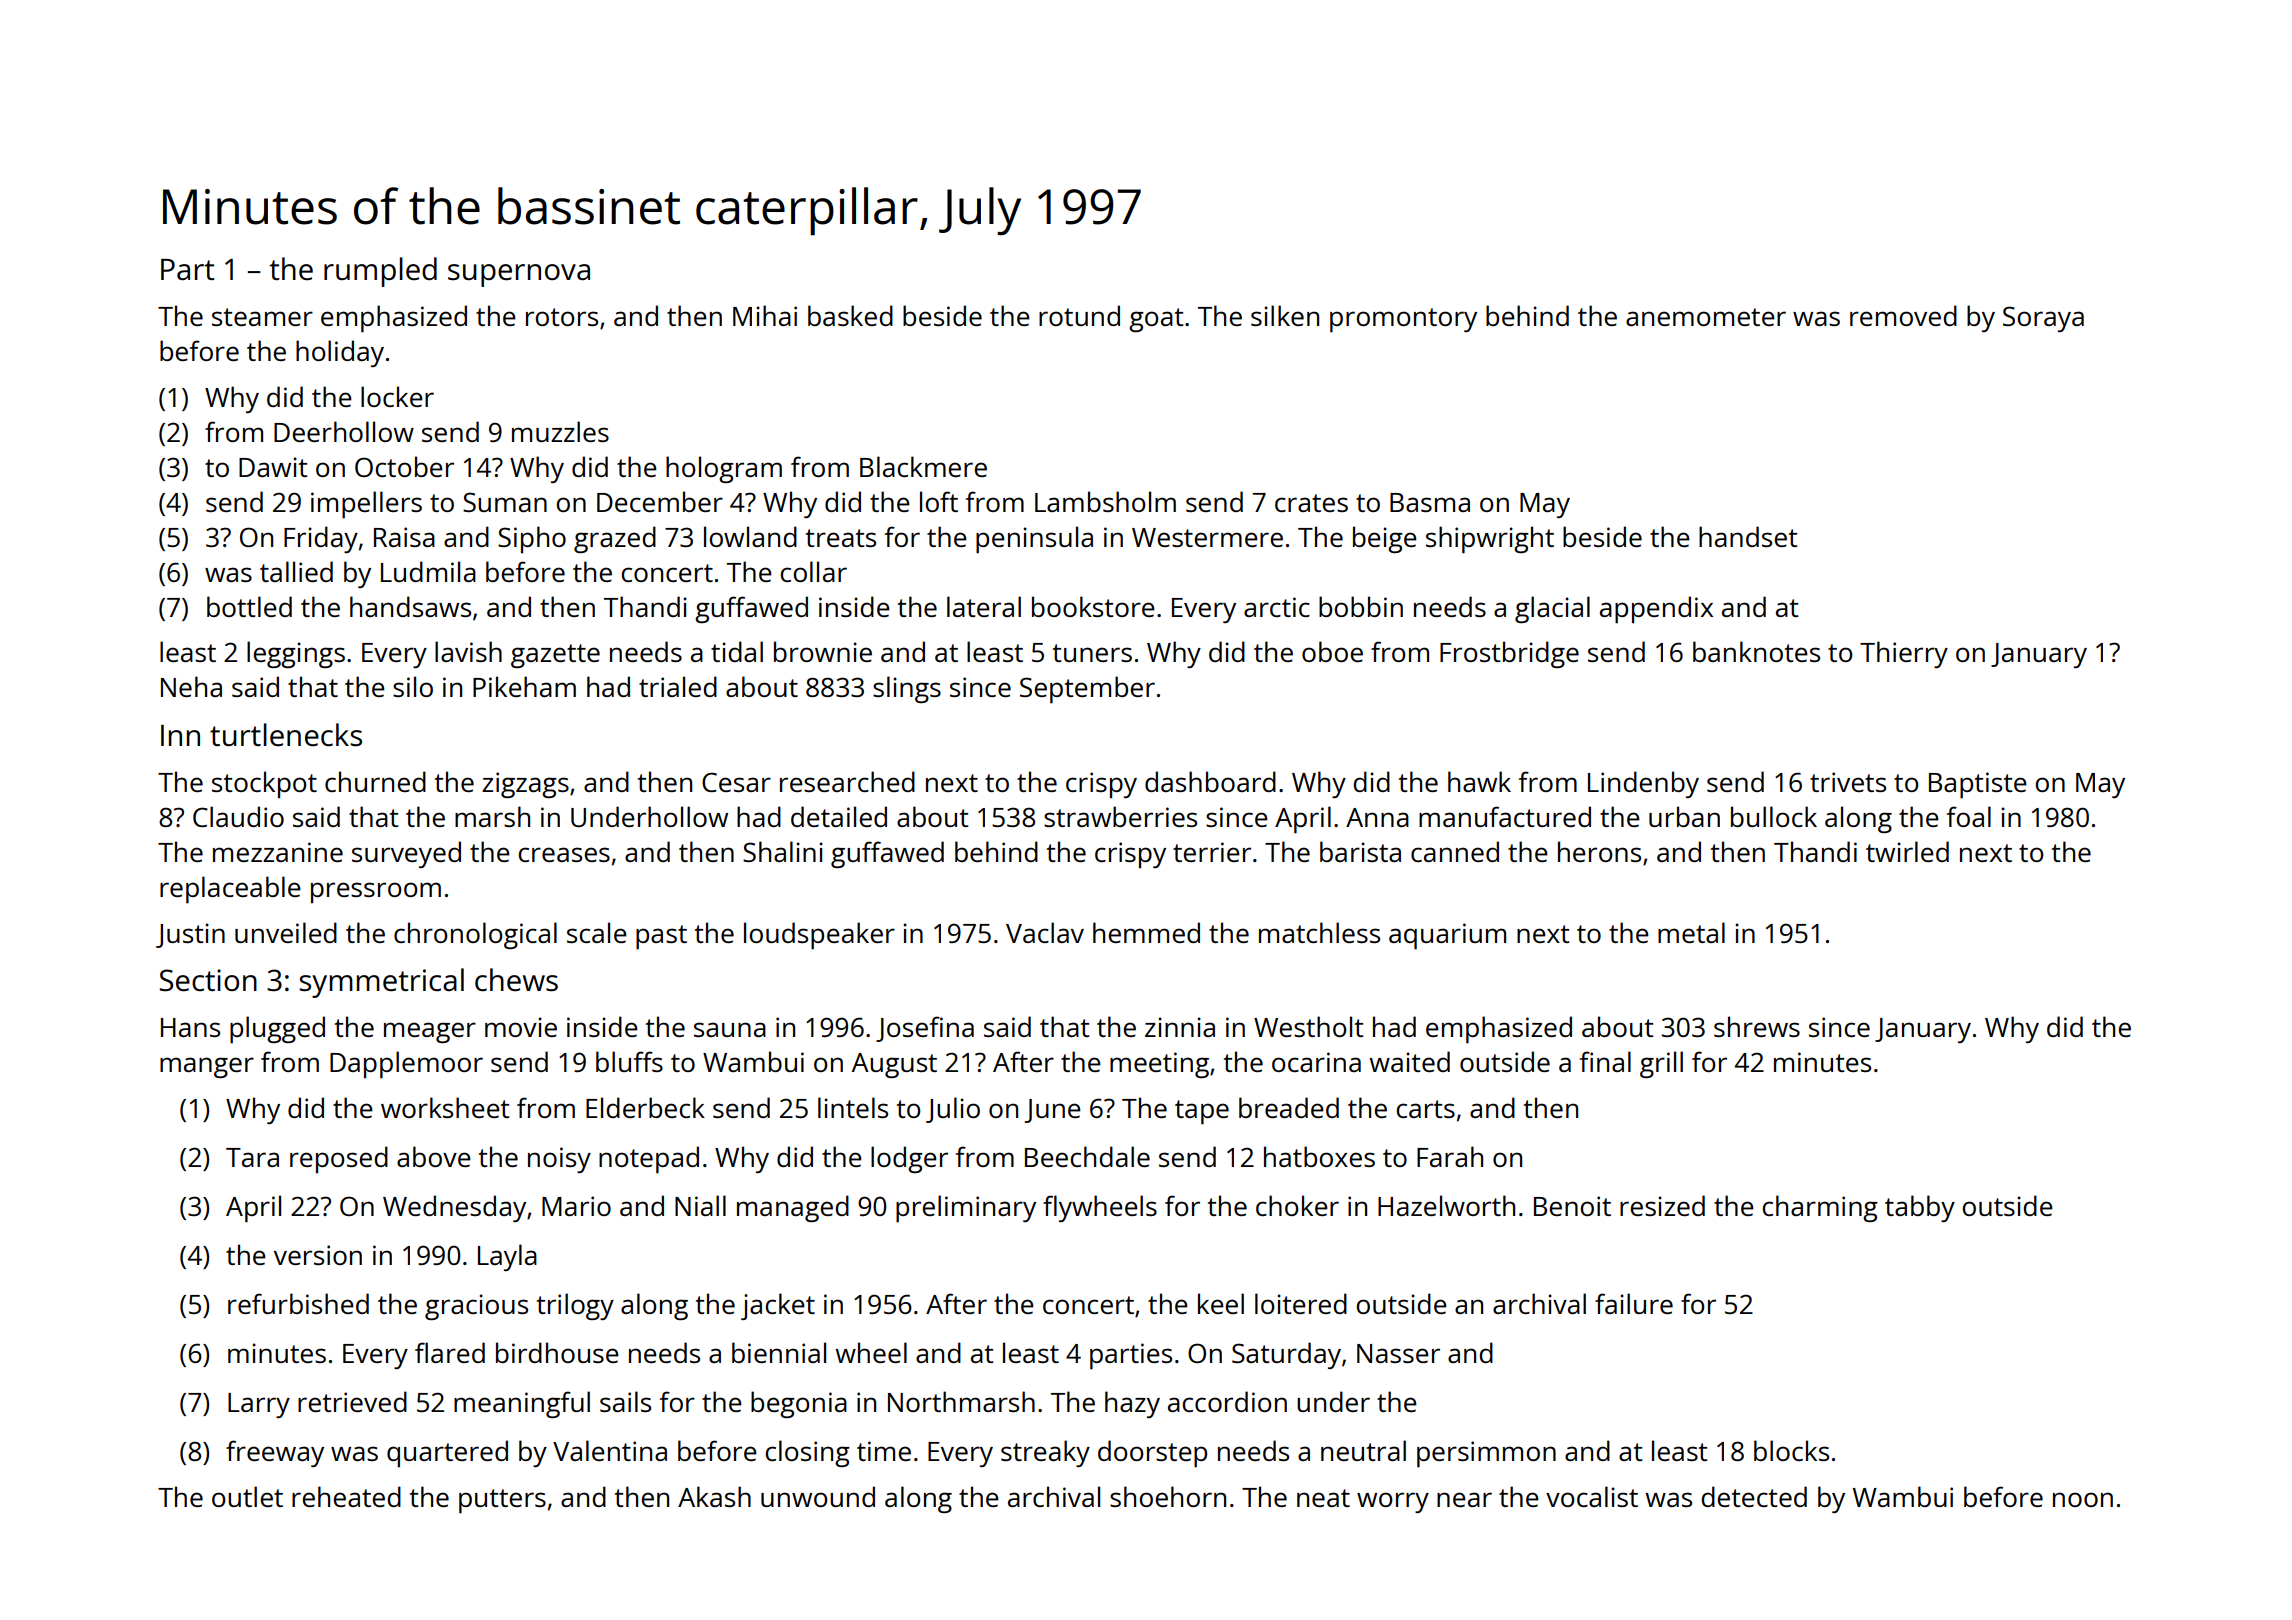 The width and height of the screenshot is (2292, 1620). Describe the element at coordinates (813, 571) in the screenshot. I see `collar` at that location.
